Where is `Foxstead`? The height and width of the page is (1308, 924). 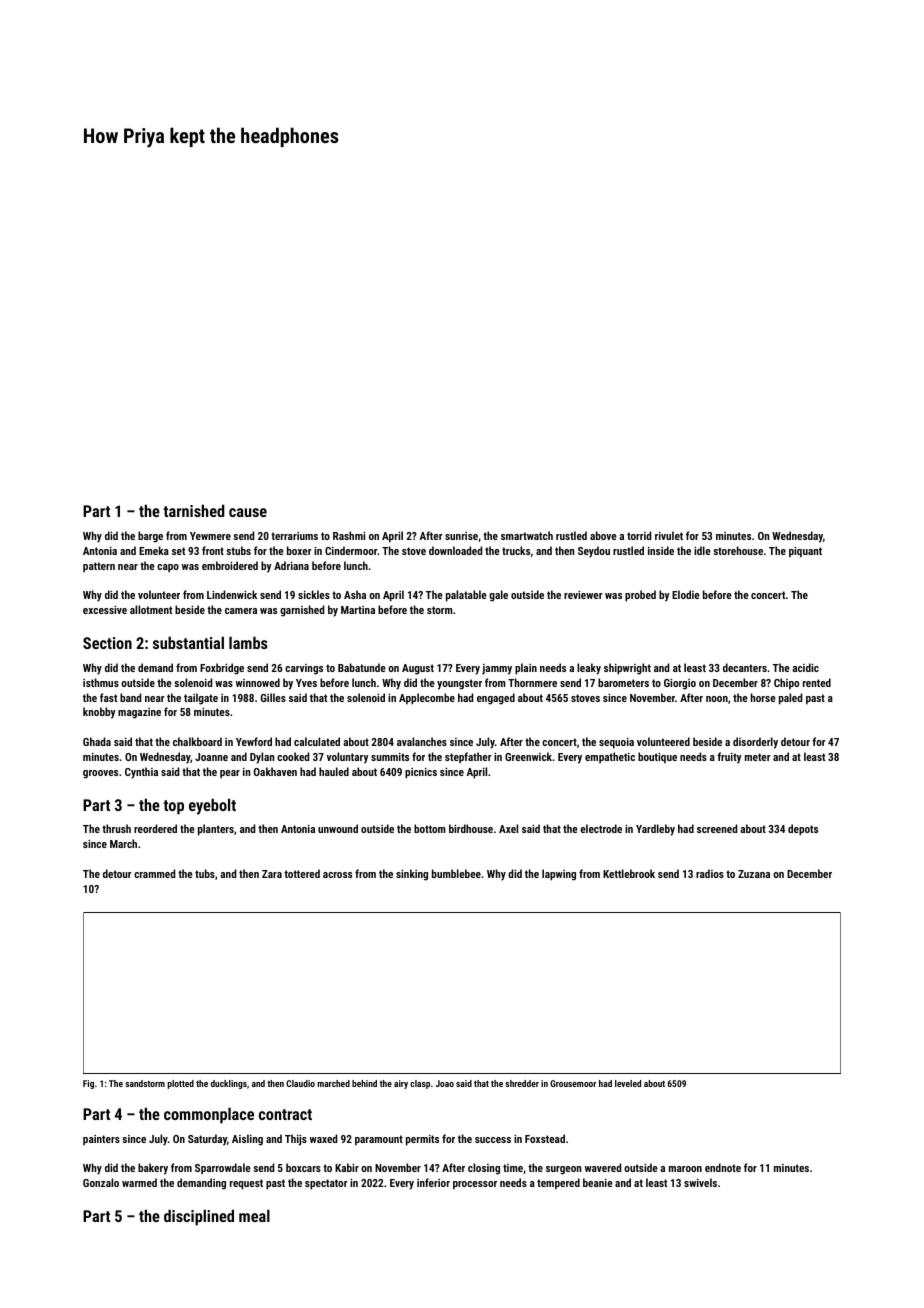 Foxstead is located at coordinates (545, 1138).
